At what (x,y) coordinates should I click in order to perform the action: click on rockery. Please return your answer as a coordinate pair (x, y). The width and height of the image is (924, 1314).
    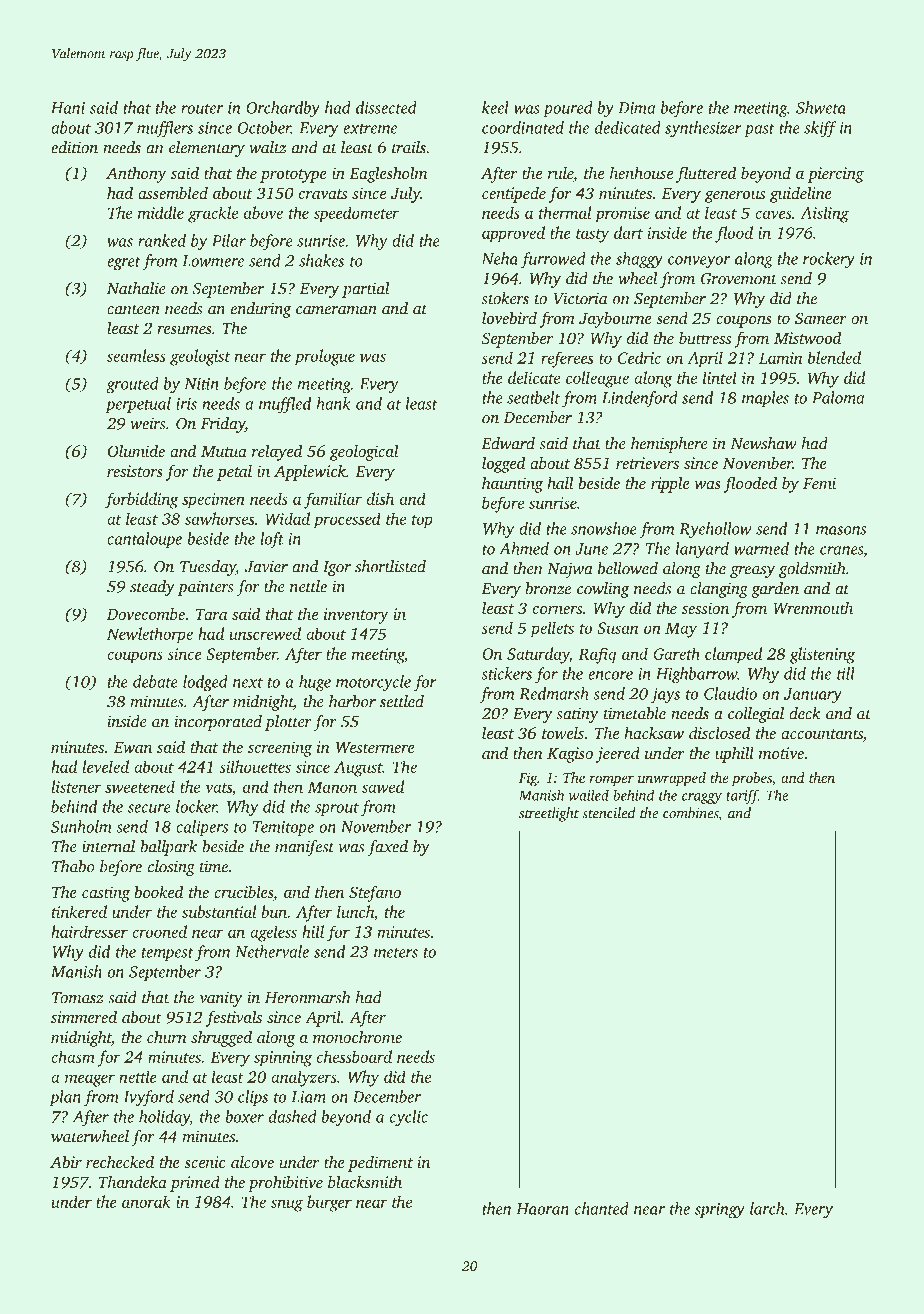
    Looking at the image, I should click on (829, 260).
